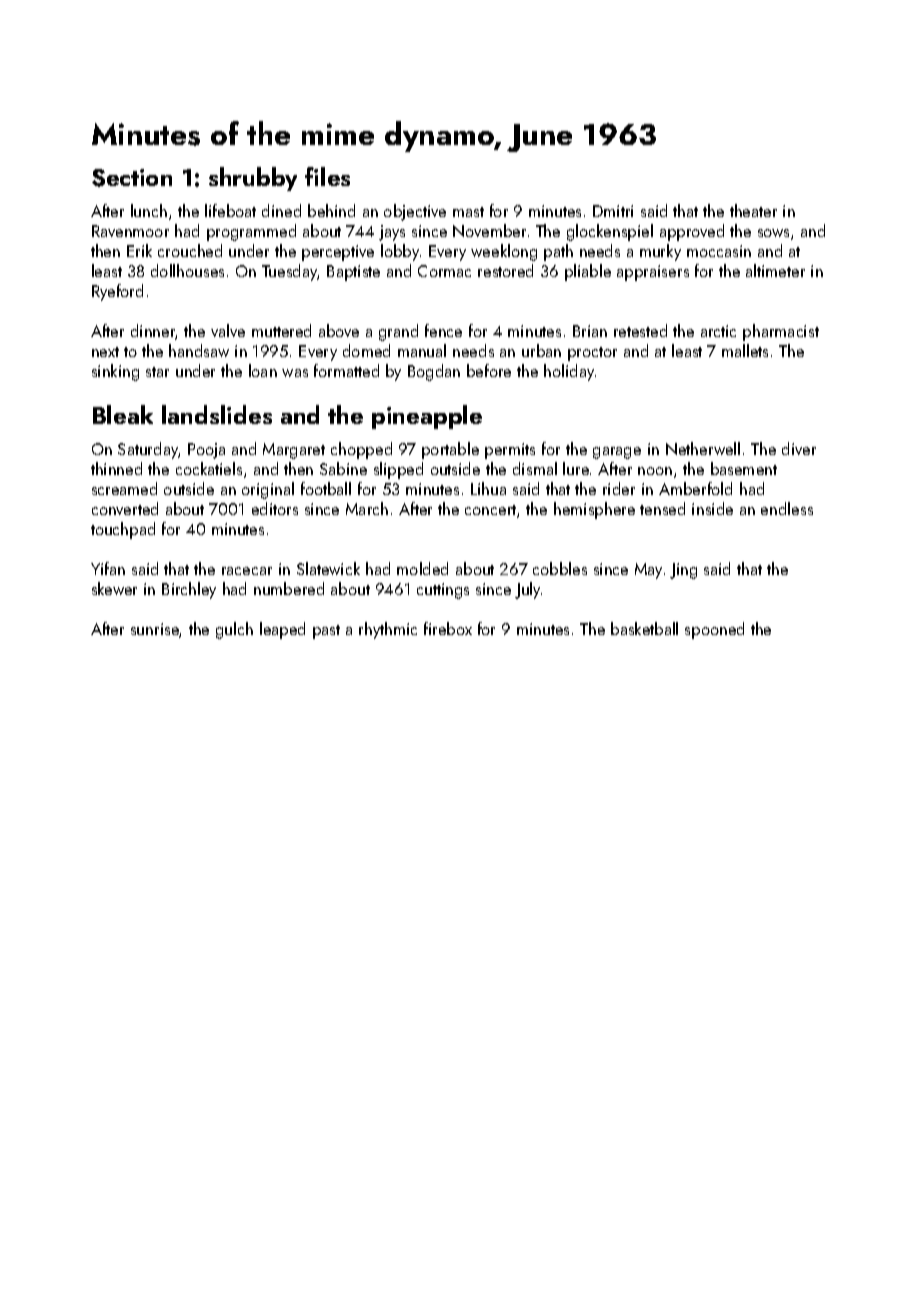 This image has height=1308, width=924. I want to click on files, so click(327, 176).
